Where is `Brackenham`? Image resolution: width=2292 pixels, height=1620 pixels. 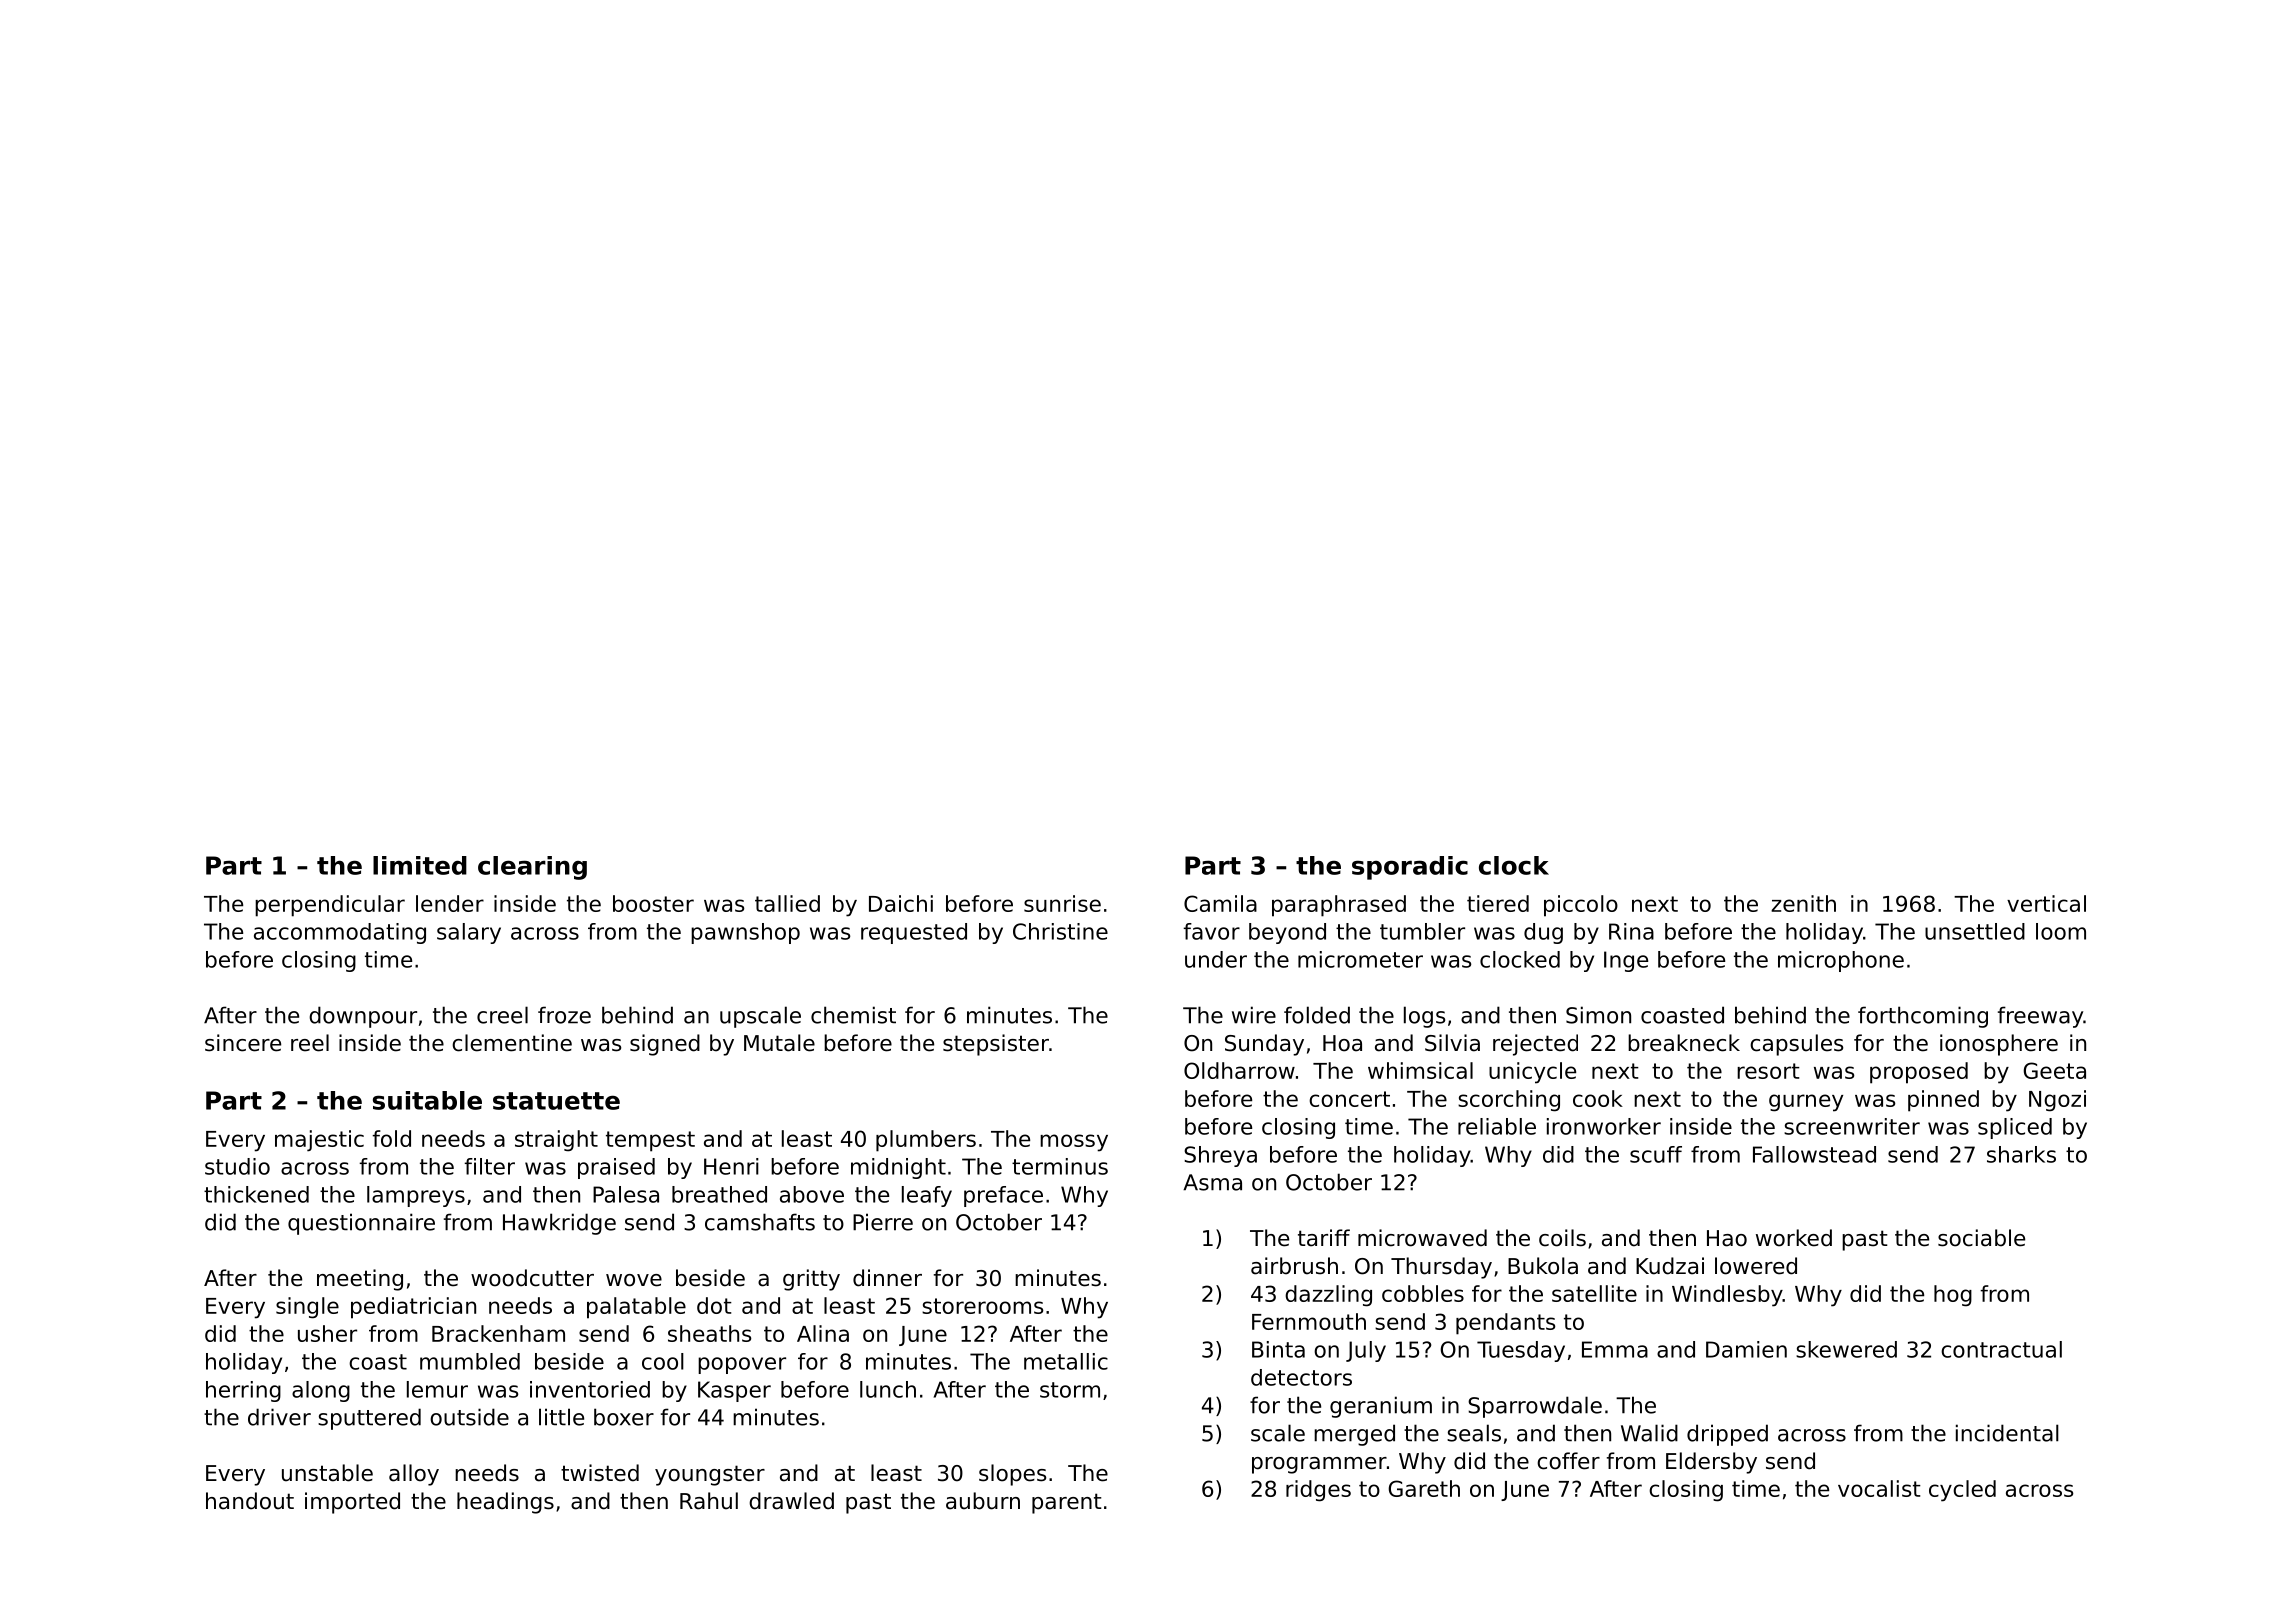
Brackenham is located at coordinates (498, 1333).
